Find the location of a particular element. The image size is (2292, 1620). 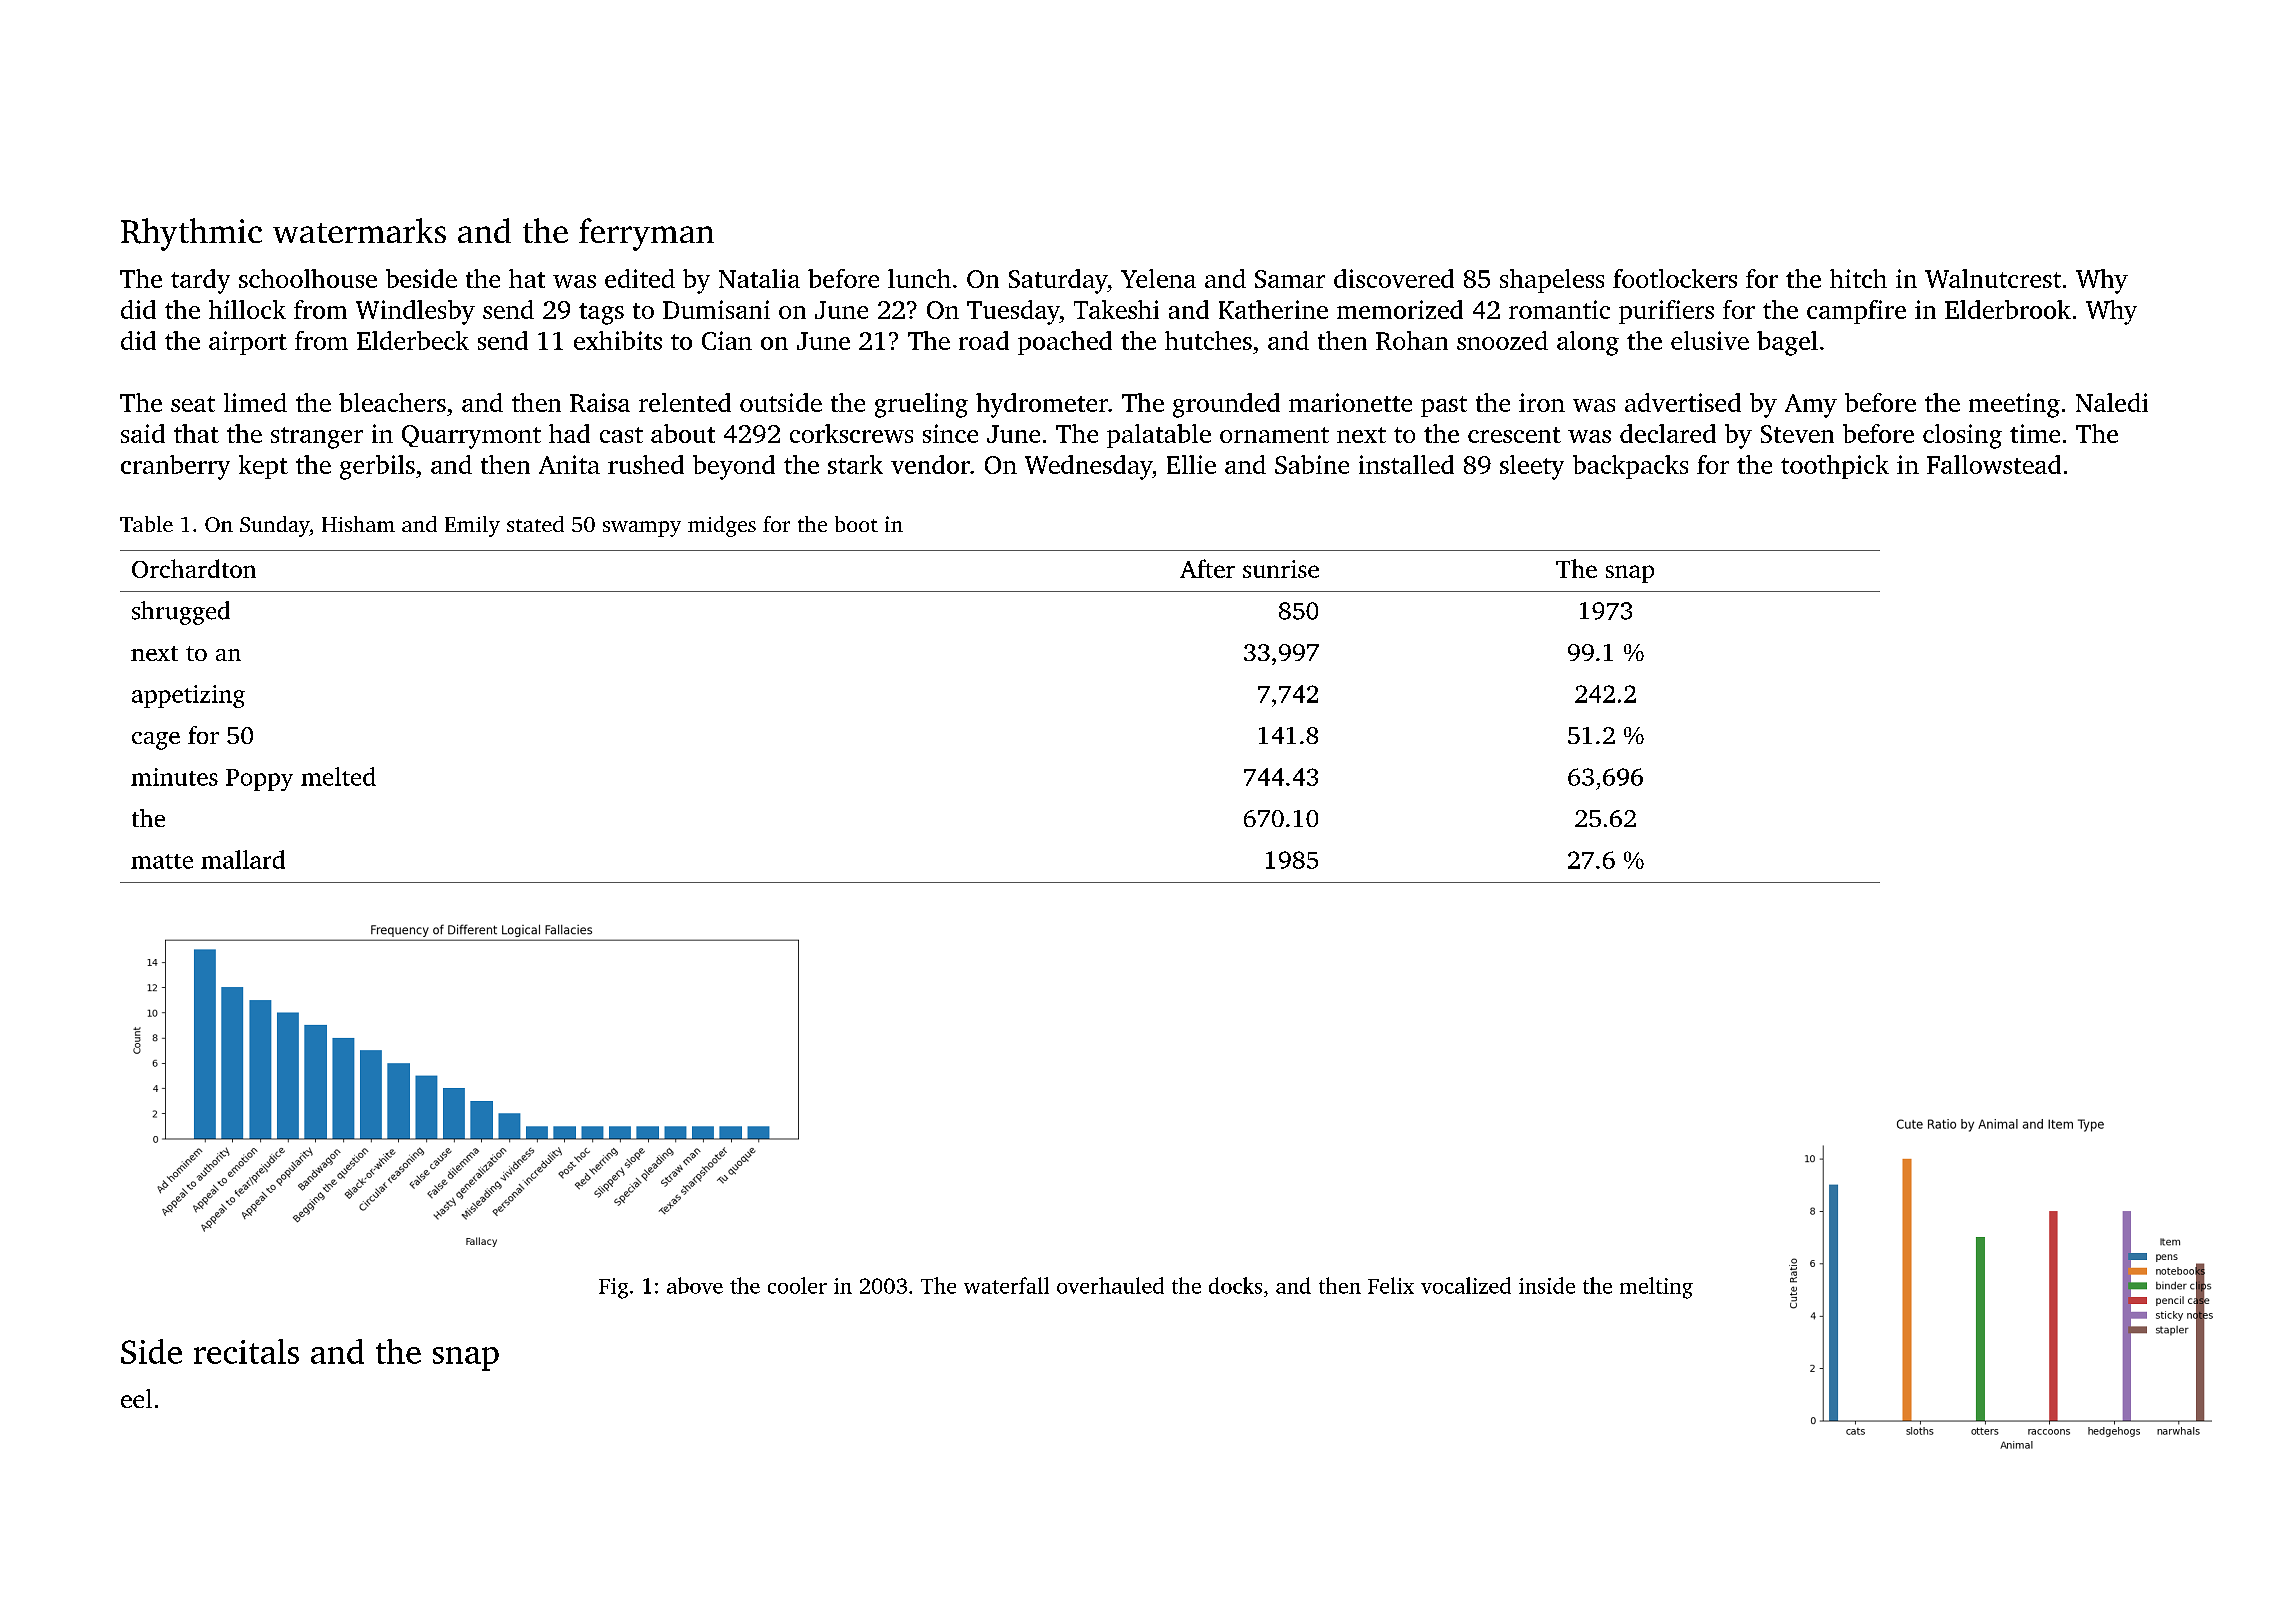

Fallowstead is located at coordinates (1994, 464).
